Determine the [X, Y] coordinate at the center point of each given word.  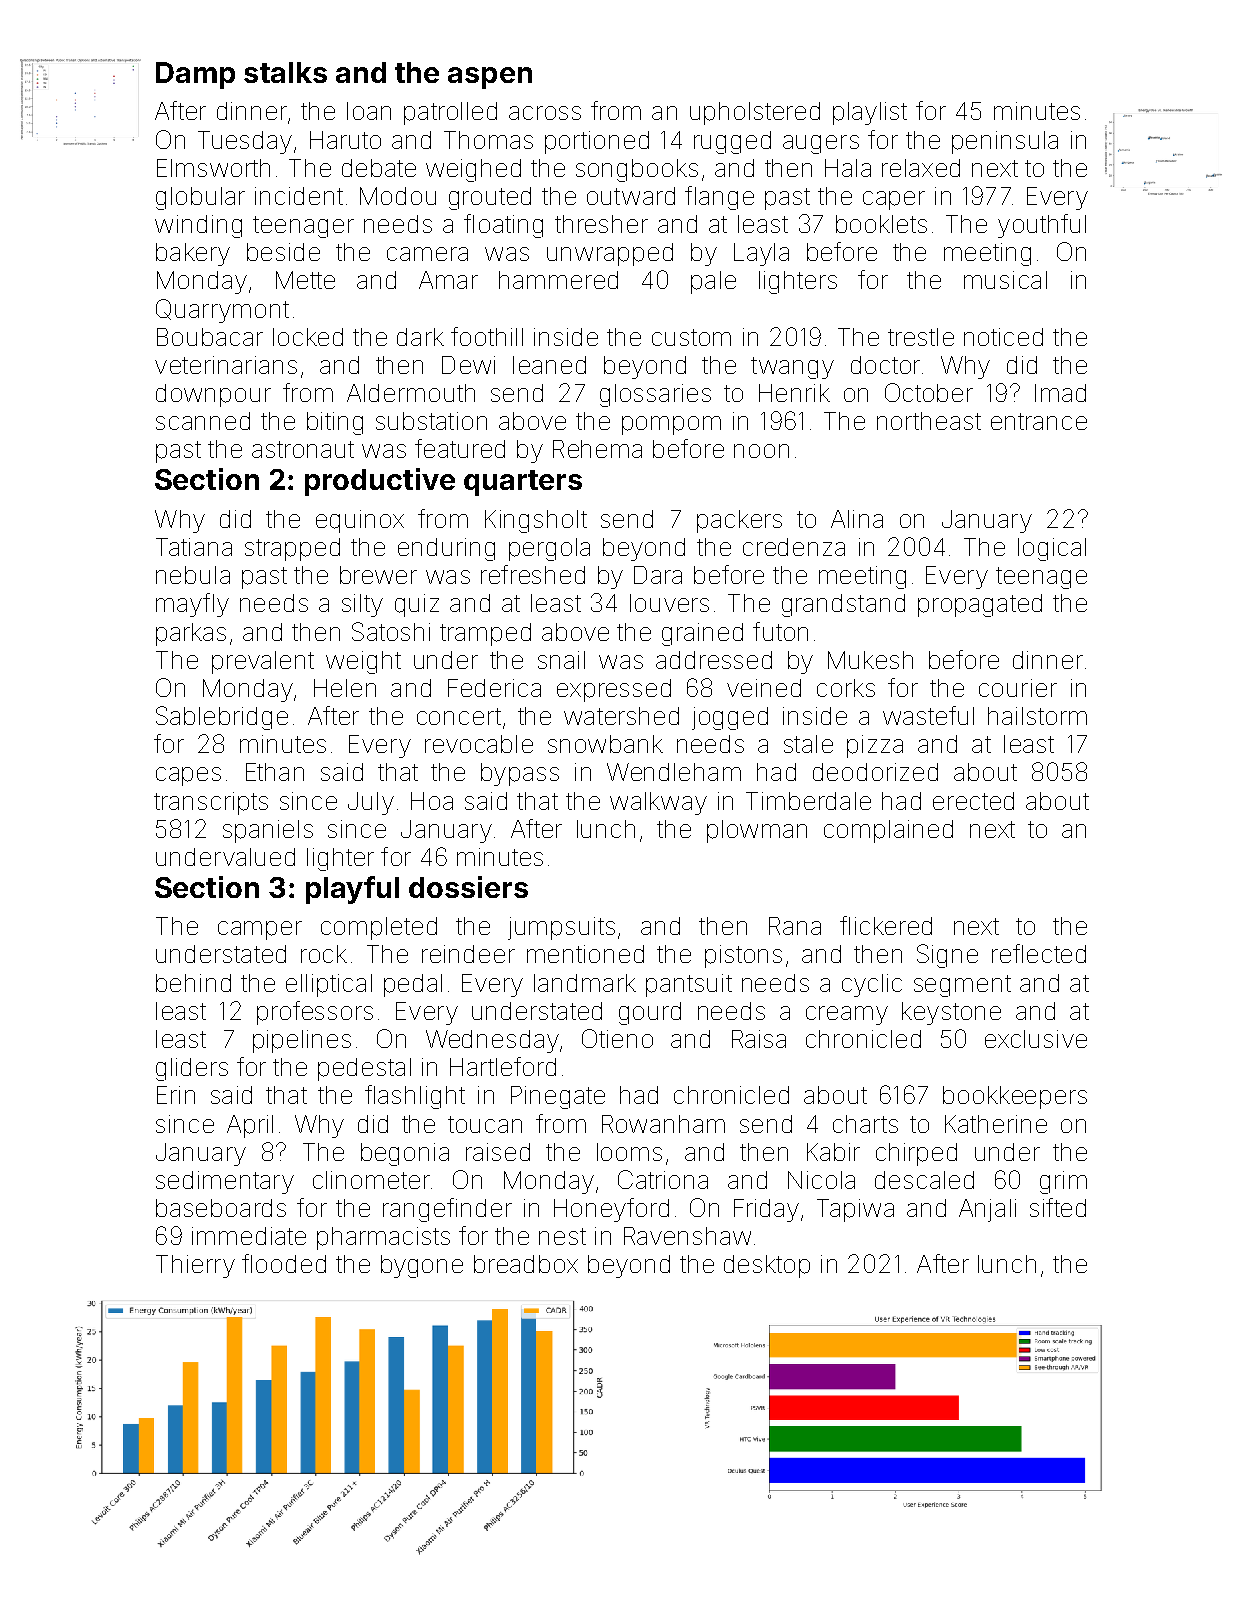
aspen [490, 78]
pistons [743, 956]
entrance [1039, 421]
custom [691, 337]
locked [308, 337]
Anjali [987, 1210]
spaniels [268, 831]
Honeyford [611, 1210]
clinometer [371, 1180]
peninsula [1005, 142]
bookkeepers [1015, 1097]
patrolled [450, 113]
